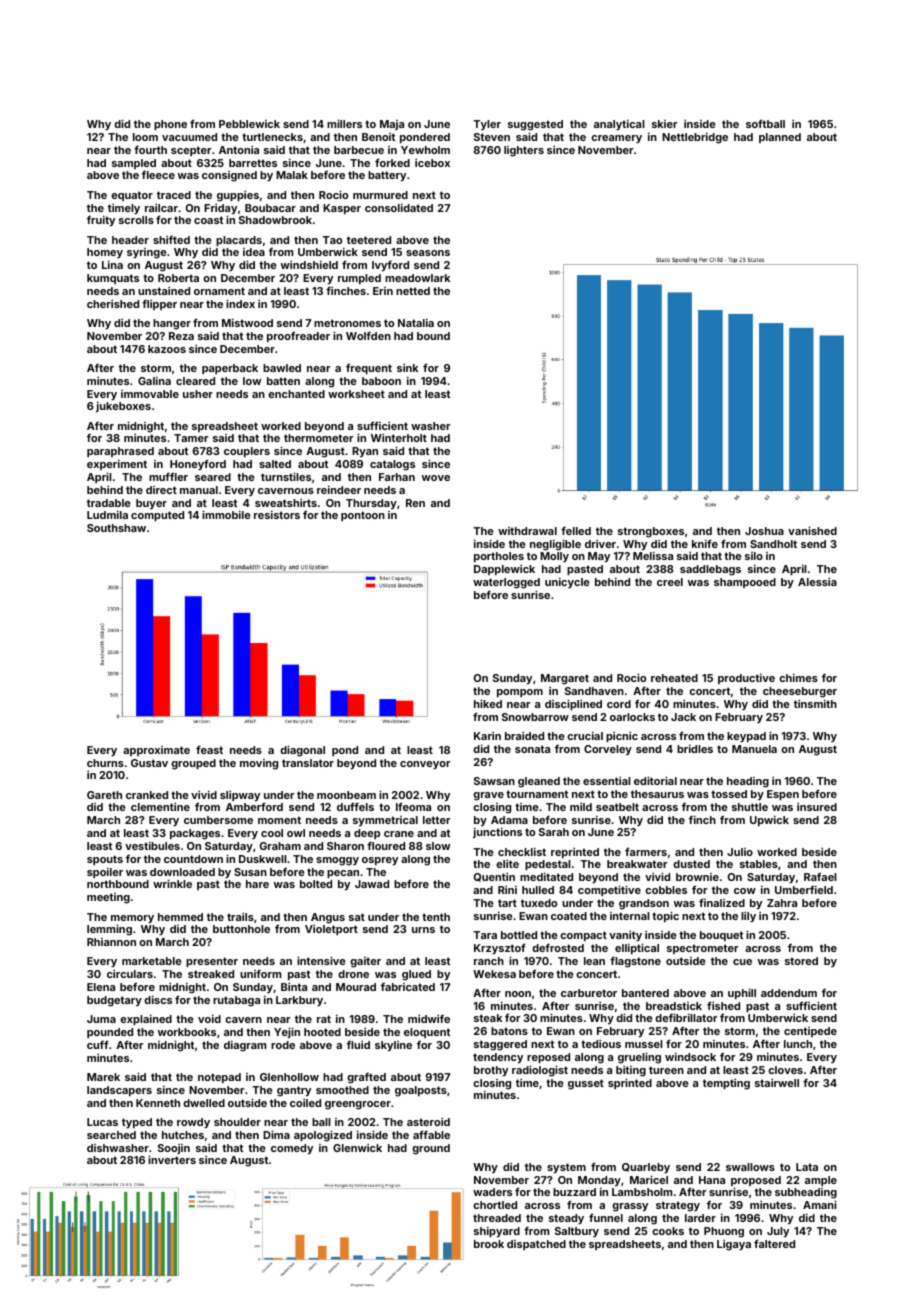 Image resolution: width=924 pixels, height=1308 pixels. What do you see at coordinates (497, 1232) in the document?
I see `shipyard` at bounding box center [497, 1232].
